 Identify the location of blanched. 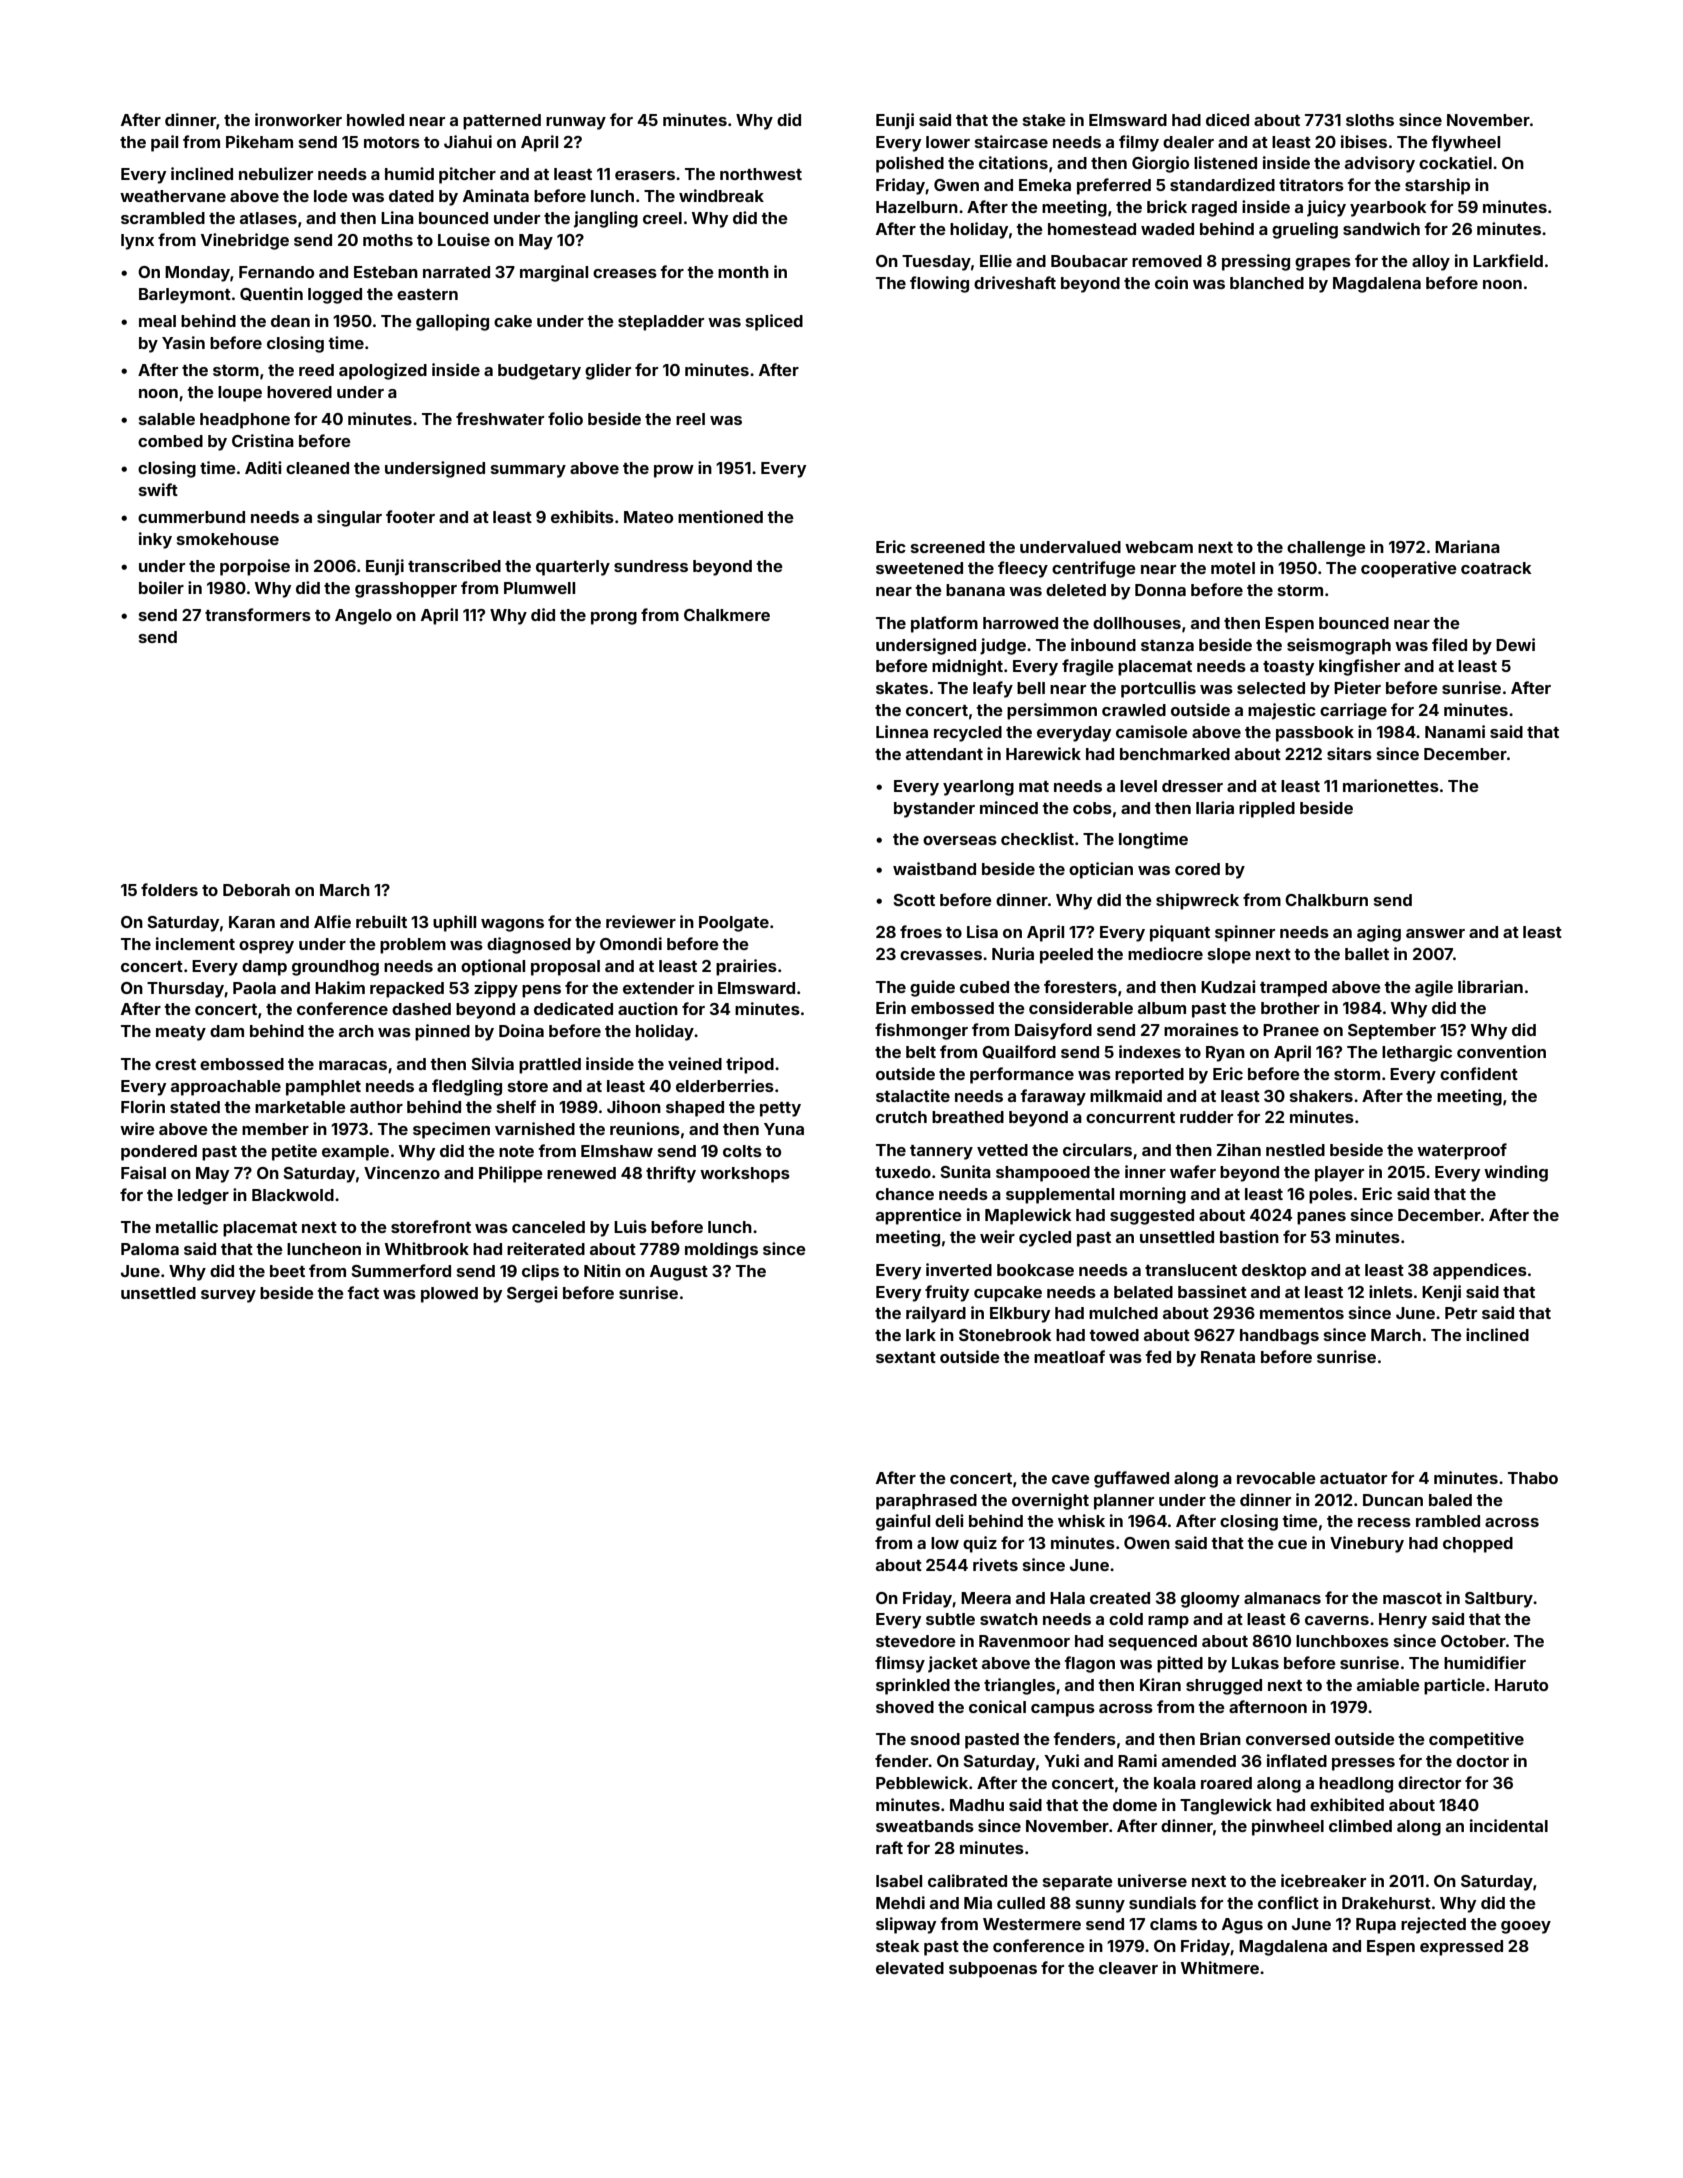
(1267, 283).
